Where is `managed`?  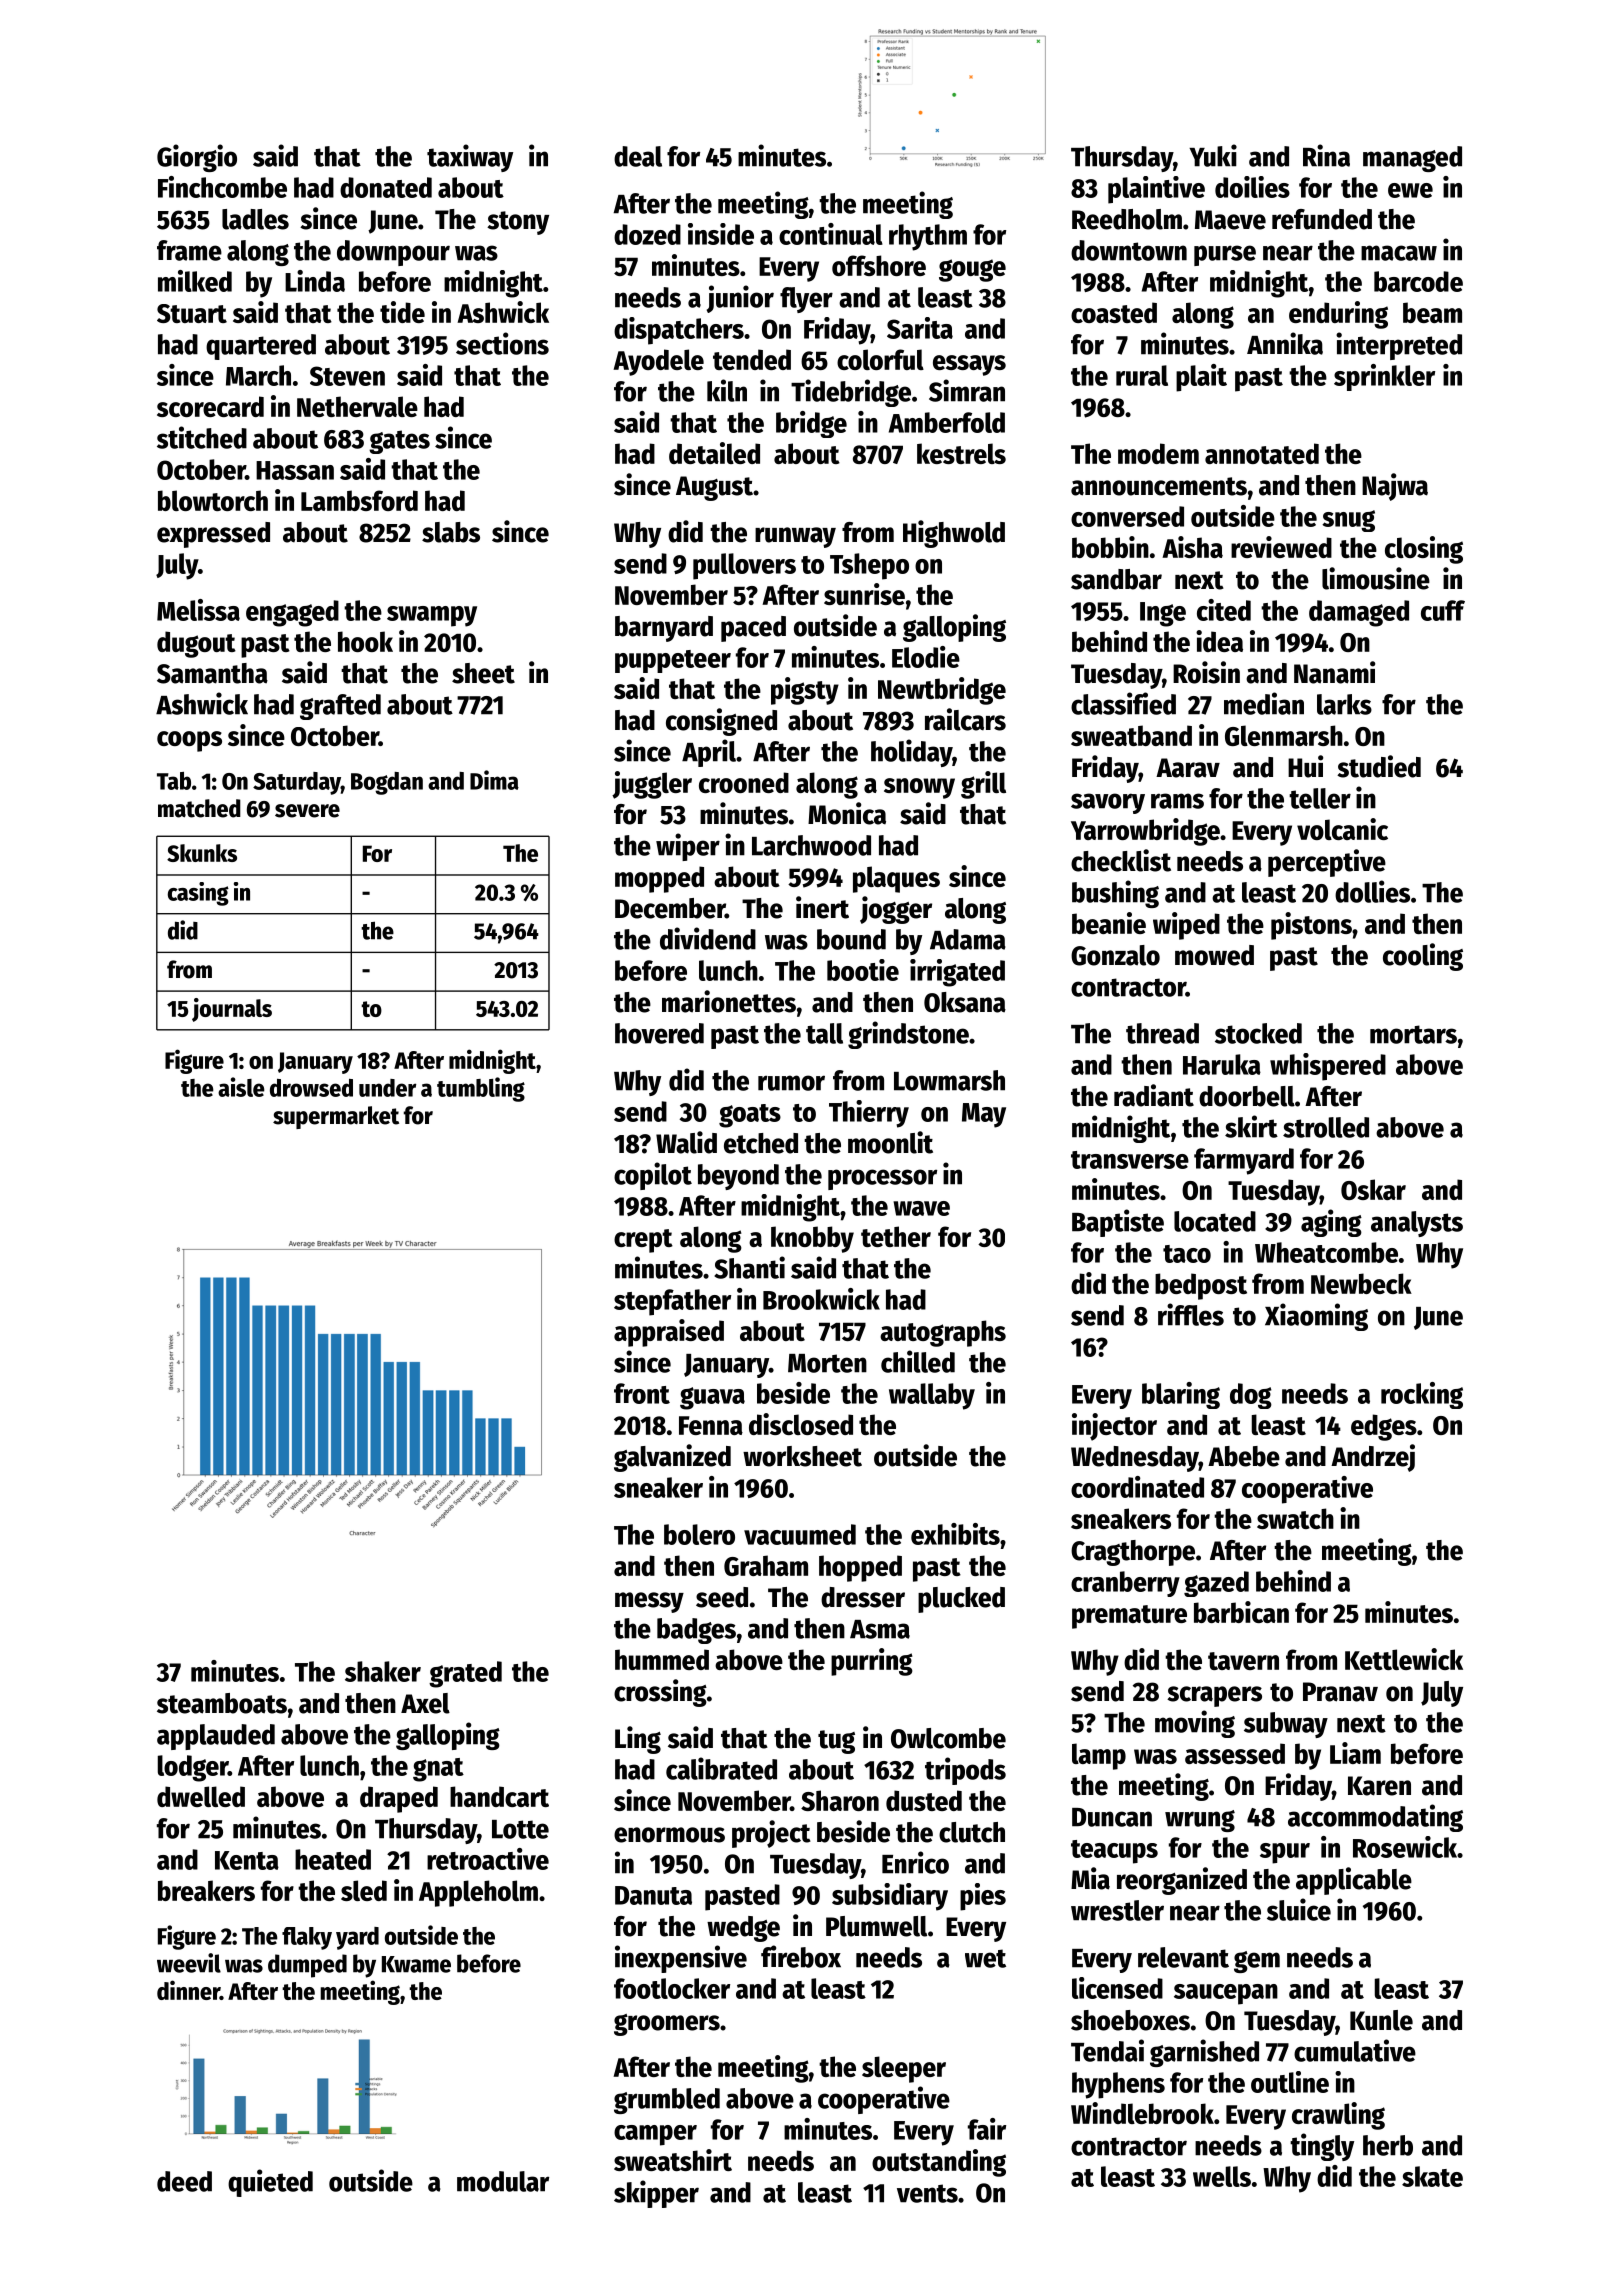
managed is located at coordinates (1412, 159).
